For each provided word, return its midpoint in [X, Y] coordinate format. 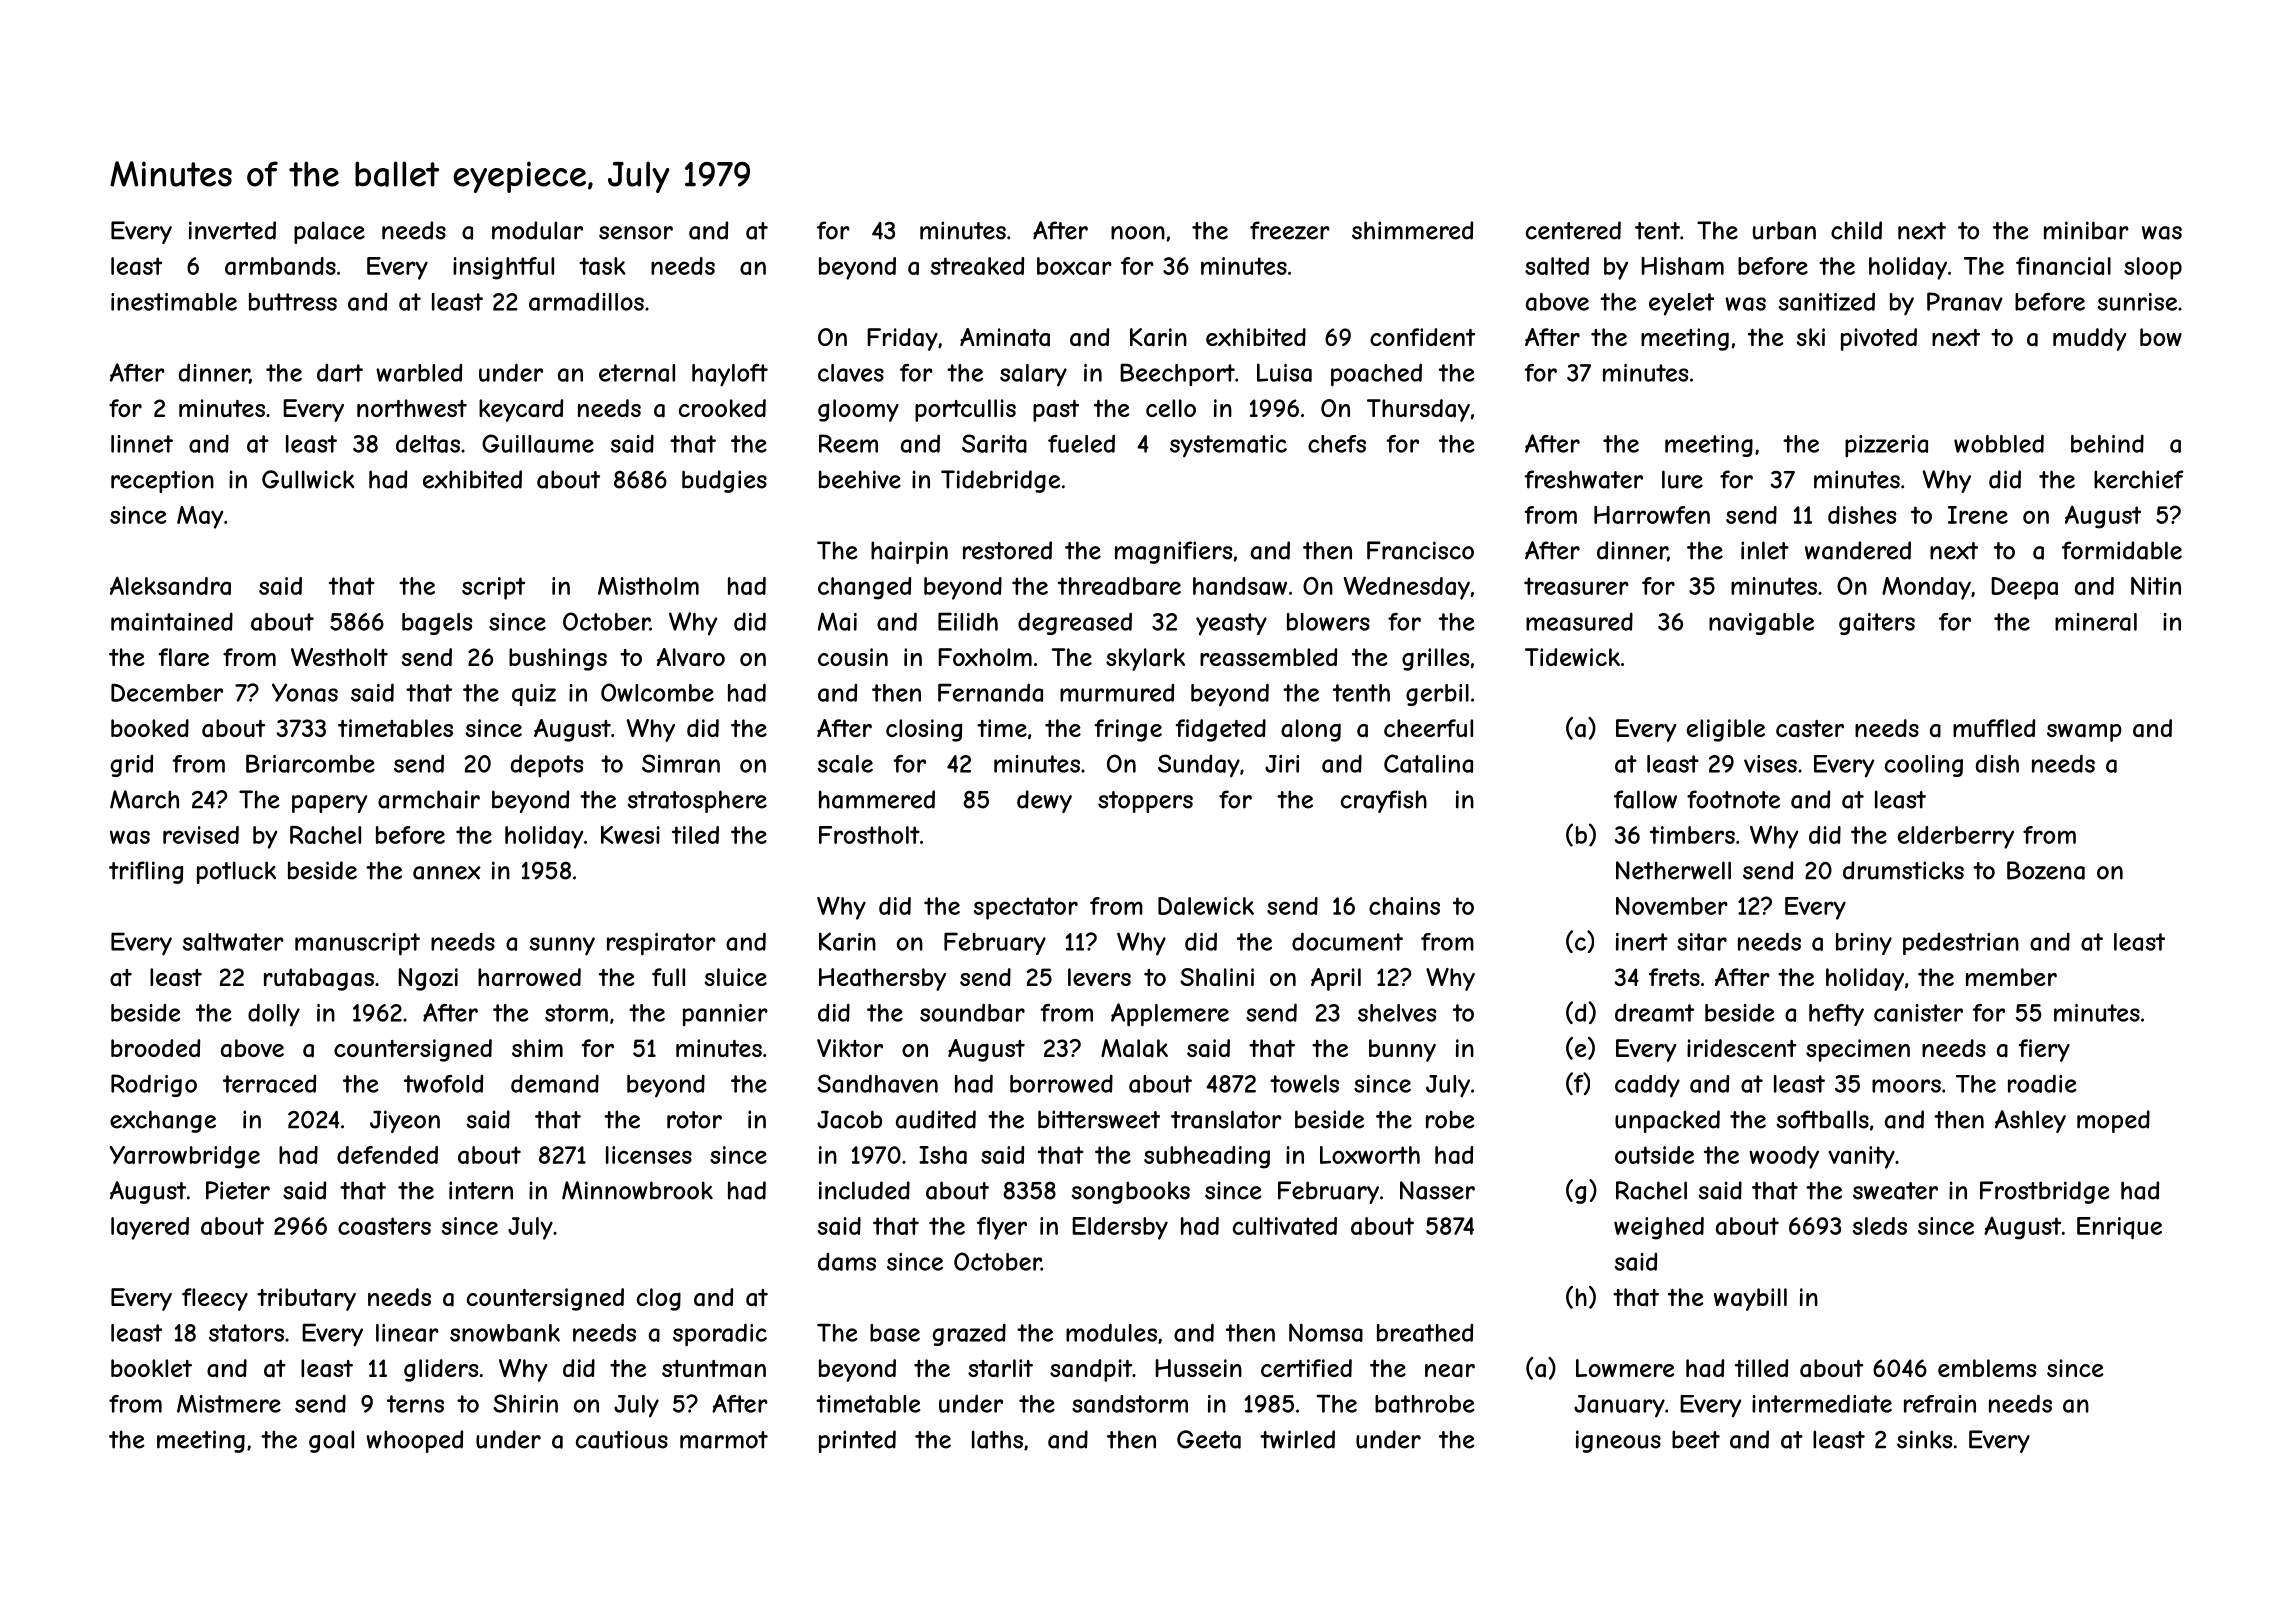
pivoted [1879, 339]
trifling [146, 872]
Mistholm [648, 586]
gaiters [1877, 624]
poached [1376, 375]
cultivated [1285, 1226]
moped [2113, 1121]
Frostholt [869, 835]
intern [481, 1190]
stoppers [1145, 802]
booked [150, 728]
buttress [293, 302]
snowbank [505, 1333]
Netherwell [1673, 870]
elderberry [1956, 837]
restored [1007, 550]
